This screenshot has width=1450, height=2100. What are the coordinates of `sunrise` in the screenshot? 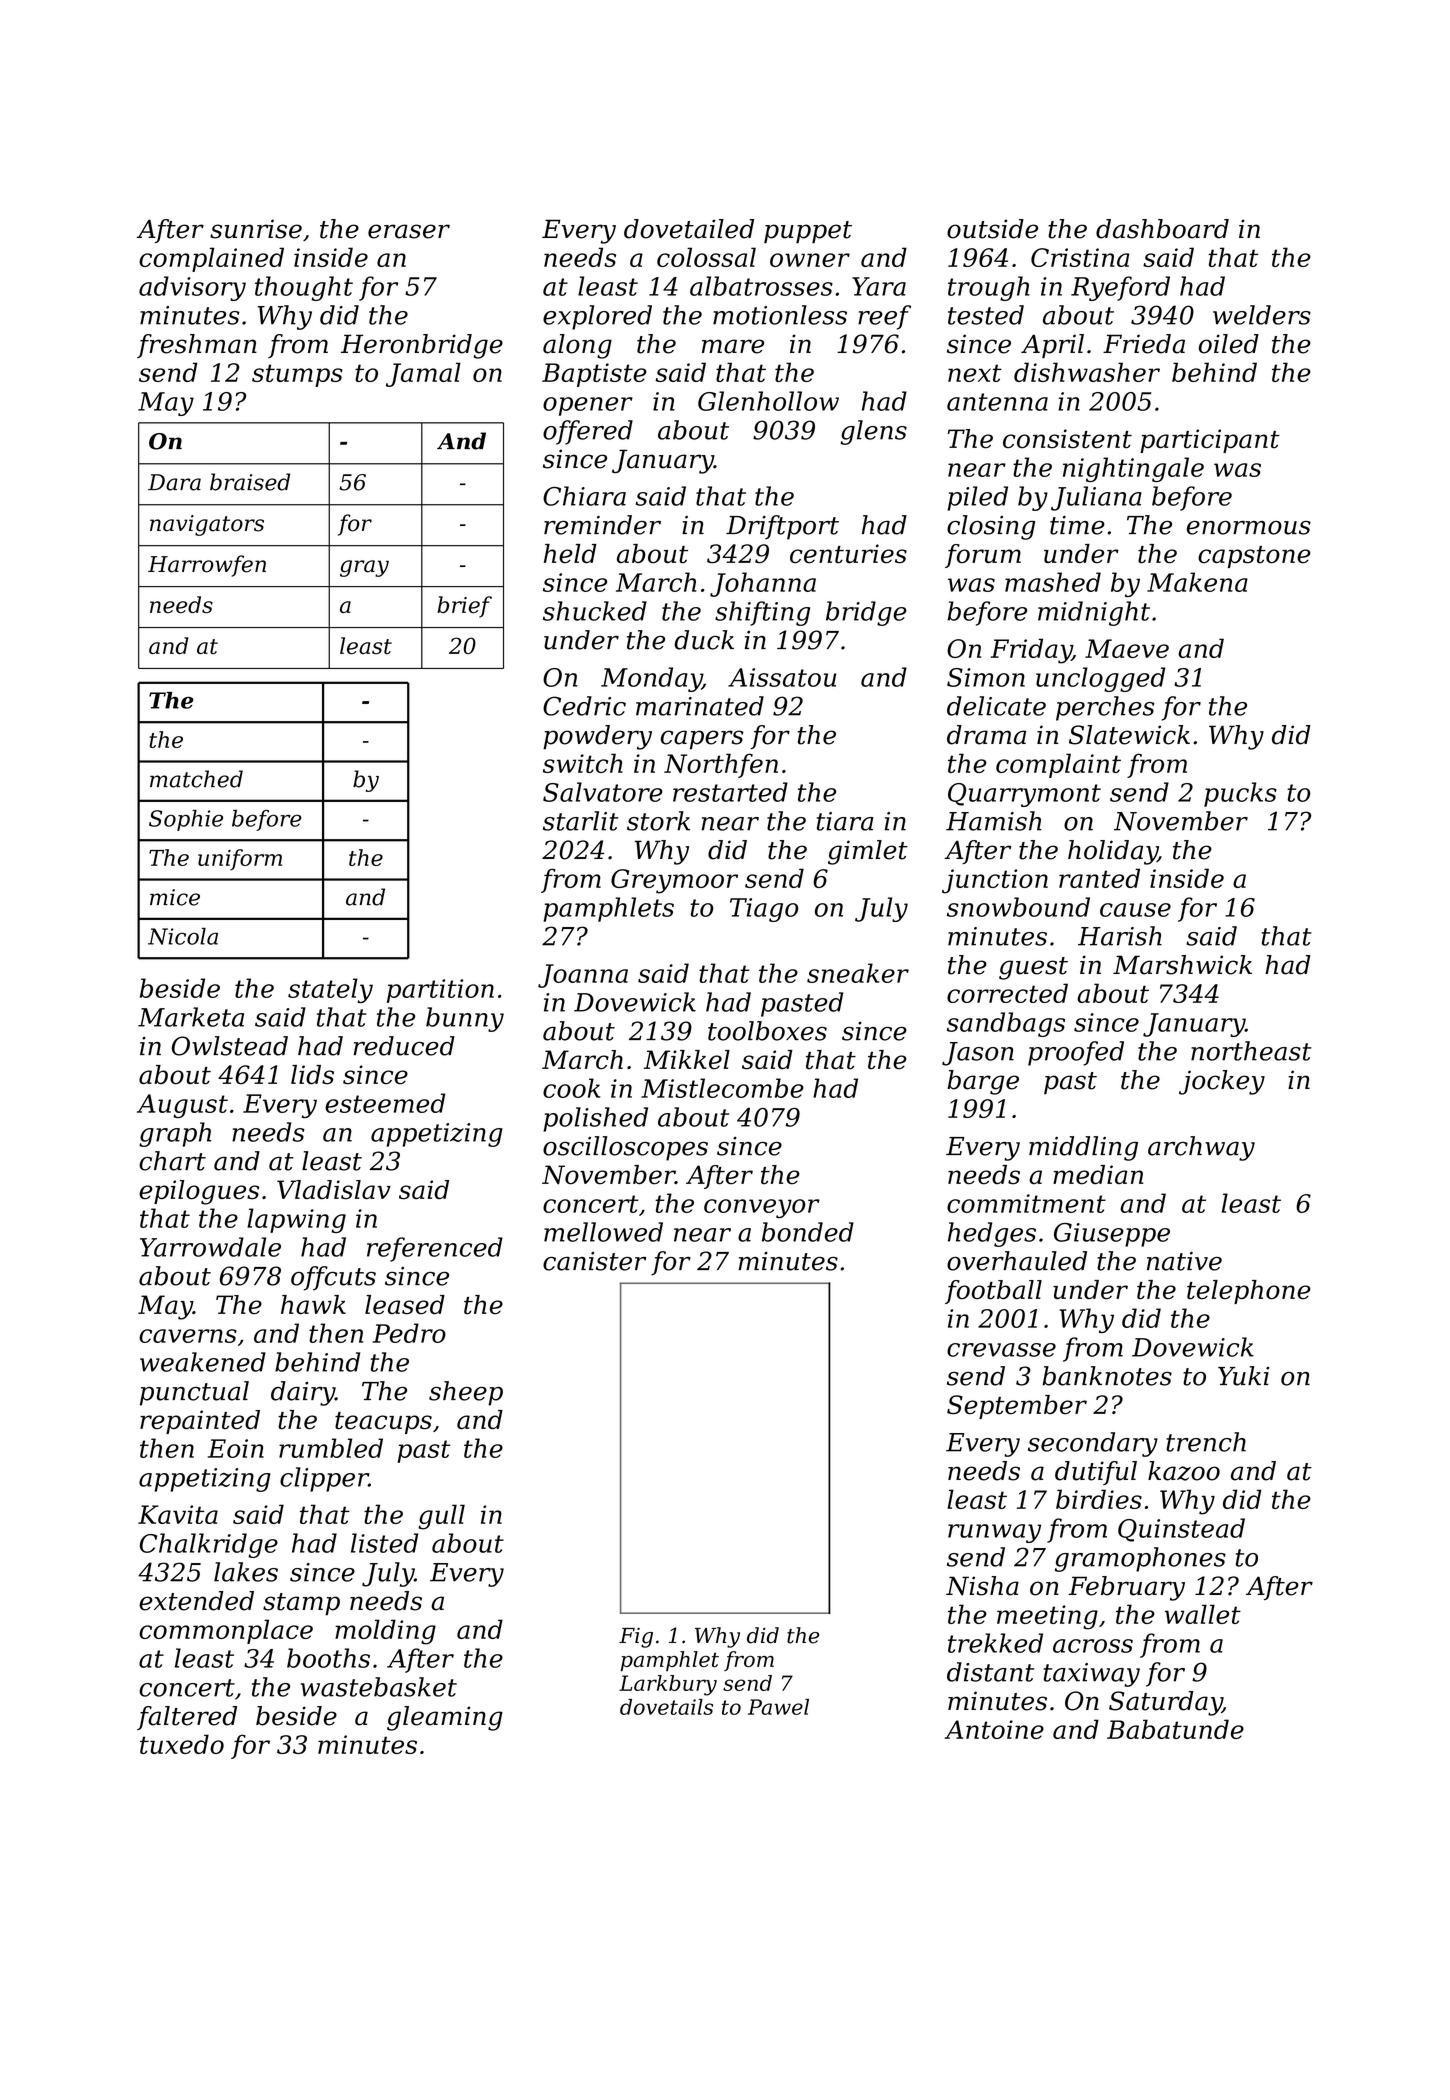 It's located at (256, 229).
